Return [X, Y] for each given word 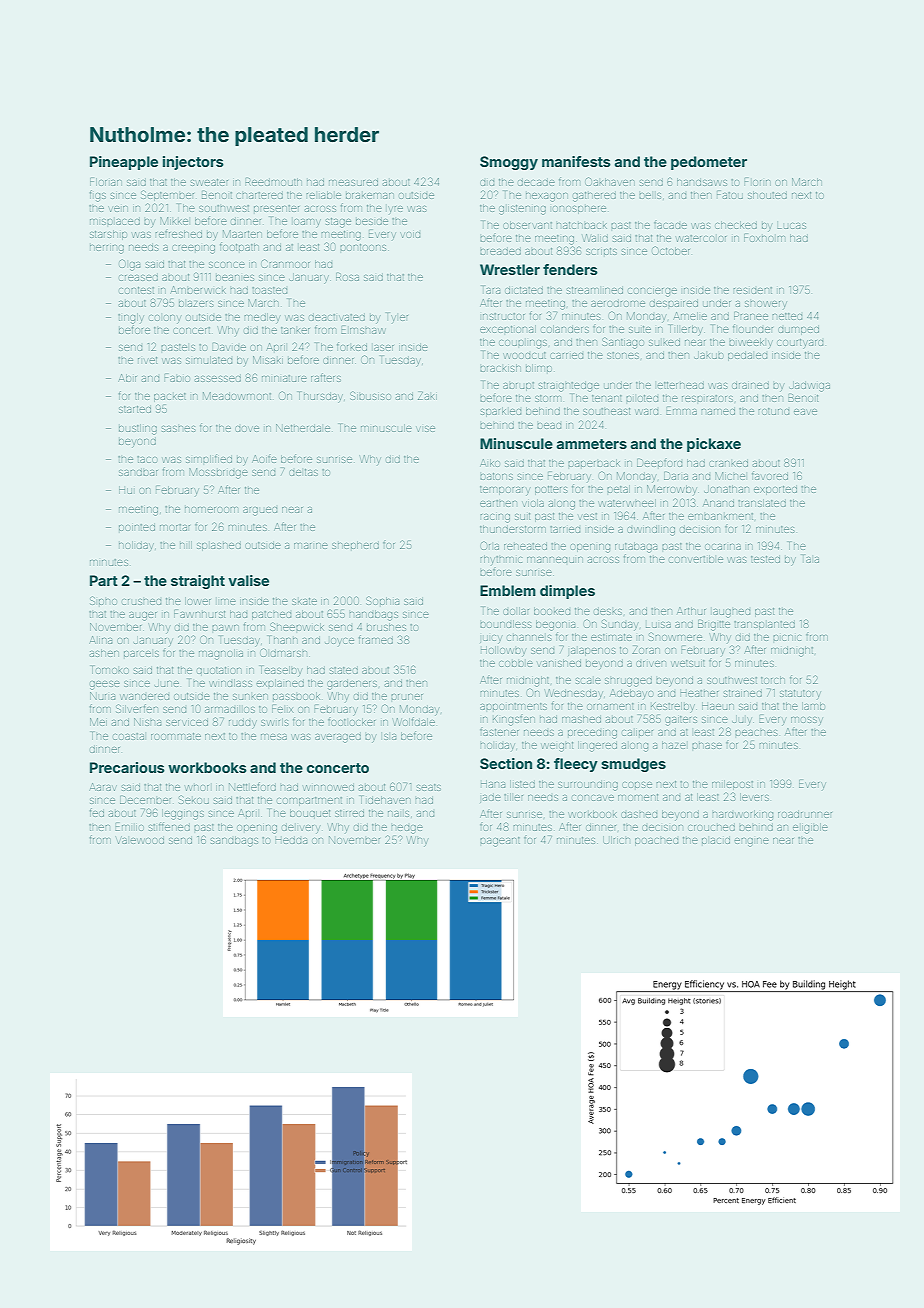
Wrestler [510, 269]
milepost [732, 785]
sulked [664, 343]
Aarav [103, 787]
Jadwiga [809, 386]
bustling [138, 429]
